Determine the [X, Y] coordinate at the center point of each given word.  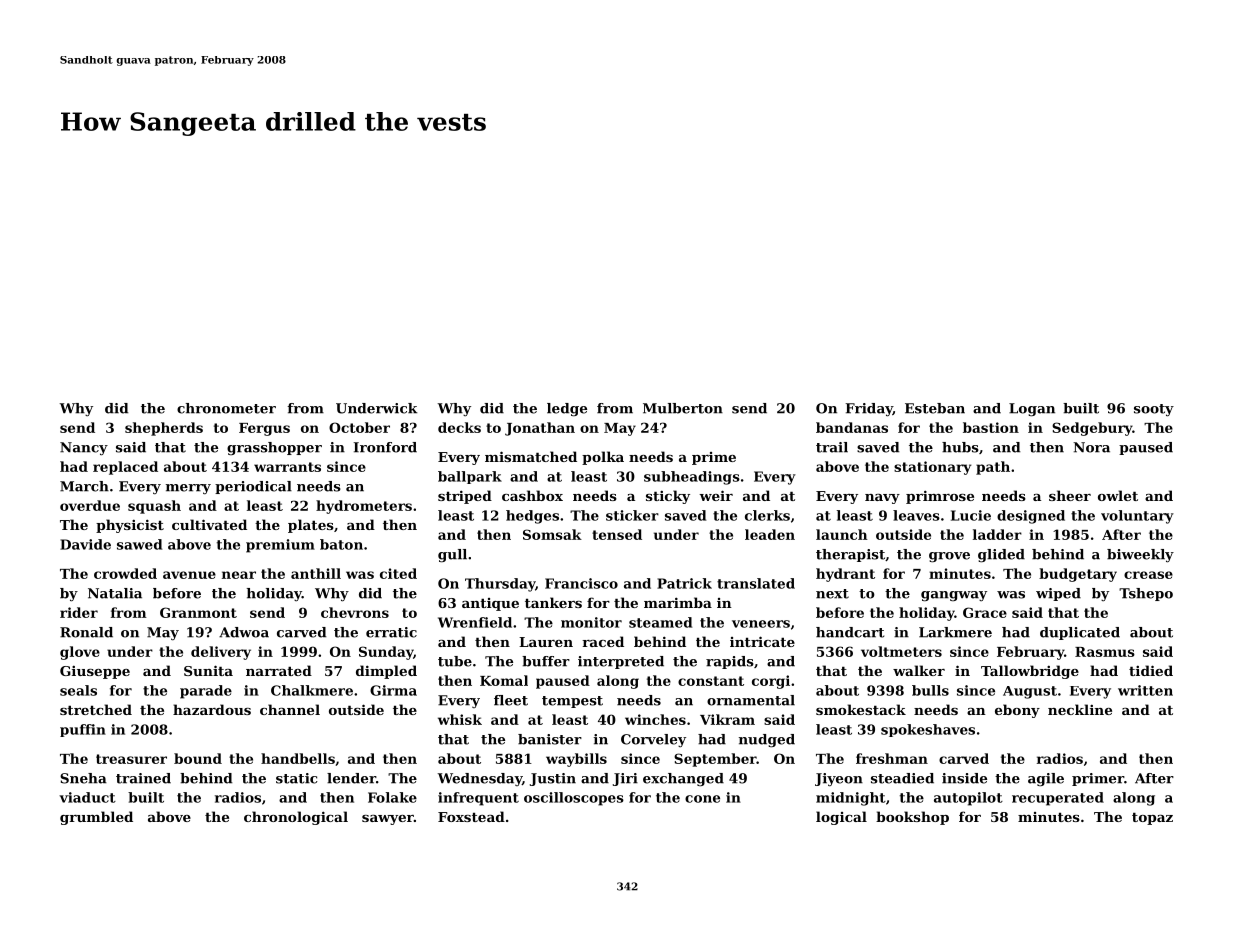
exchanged [683, 780]
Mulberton [683, 408]
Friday [869, 410]
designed [1031, 517]
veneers [761, 624]
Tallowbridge [1030, 672]
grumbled [96, 818]
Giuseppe [95, 672]
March [84, 486]
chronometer [226, 408]
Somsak [552, 534]
